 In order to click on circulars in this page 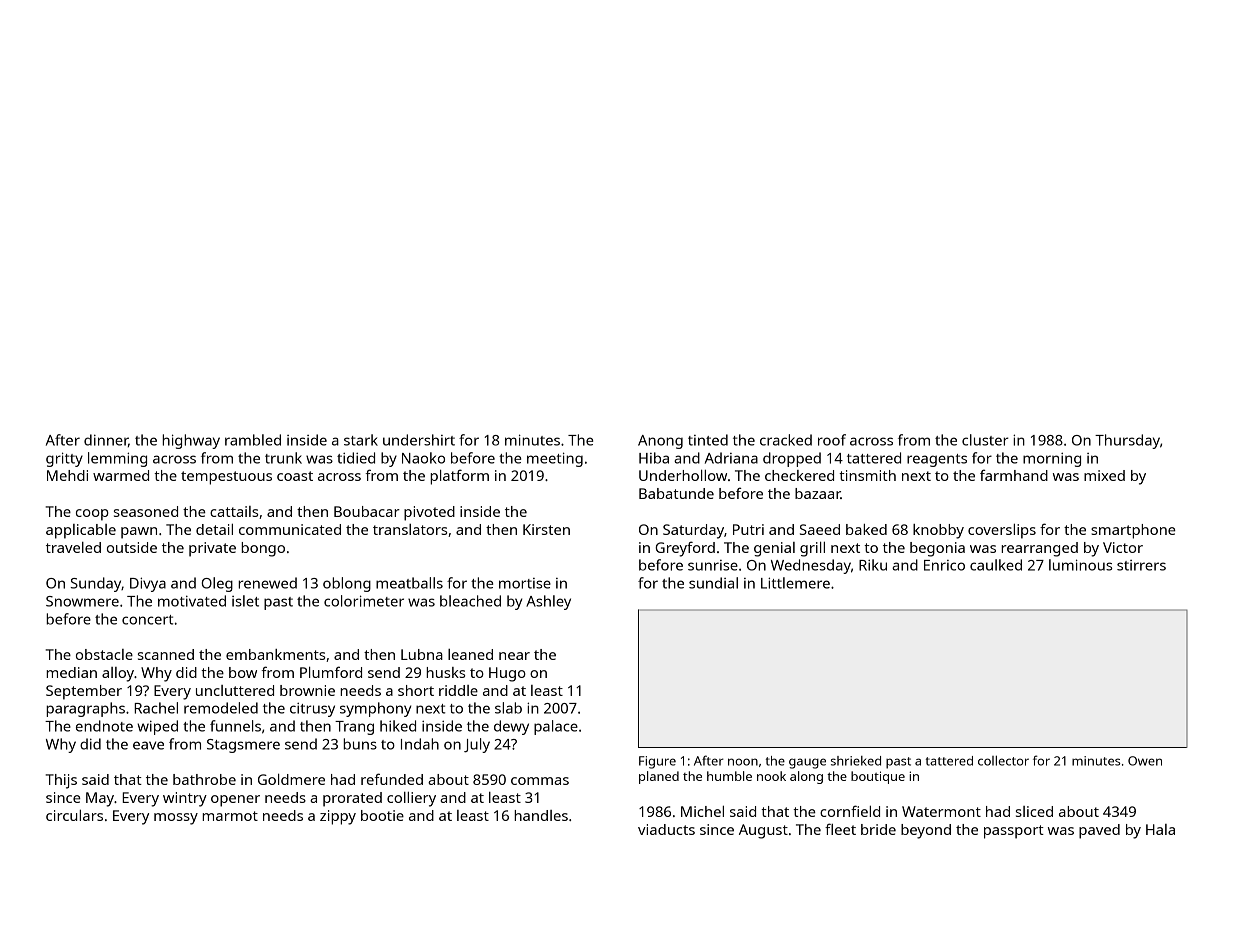, I will do `click(74, 815)`.
